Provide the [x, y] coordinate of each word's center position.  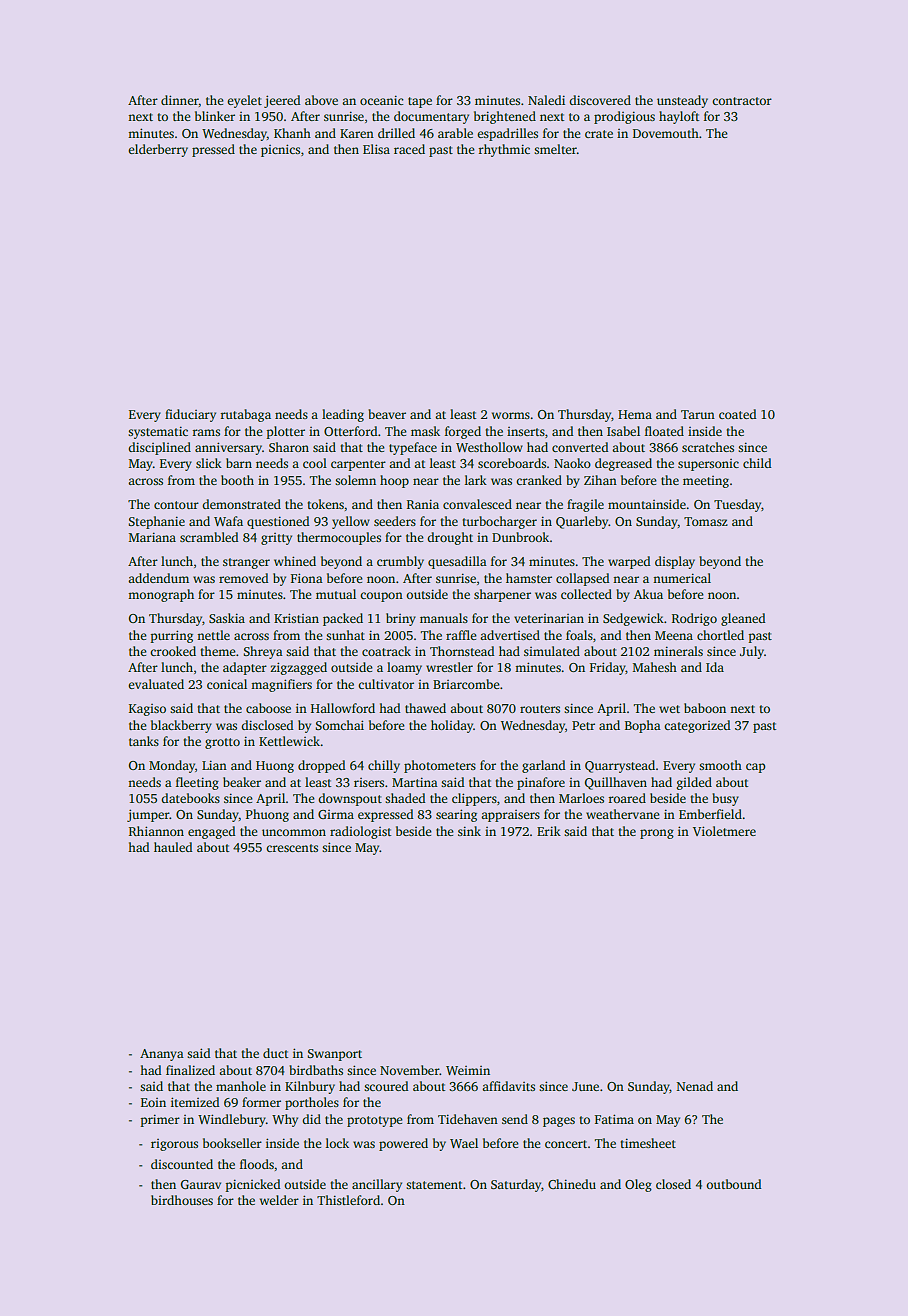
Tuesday [737, 505]
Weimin [468, 1070]
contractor [742, 101]
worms [511, 415]
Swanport [334, 1055]
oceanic [382, 100]
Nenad [695, 1086]
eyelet [244, 101]
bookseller [232, 1143]
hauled [173, 847]
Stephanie [156, 522]
